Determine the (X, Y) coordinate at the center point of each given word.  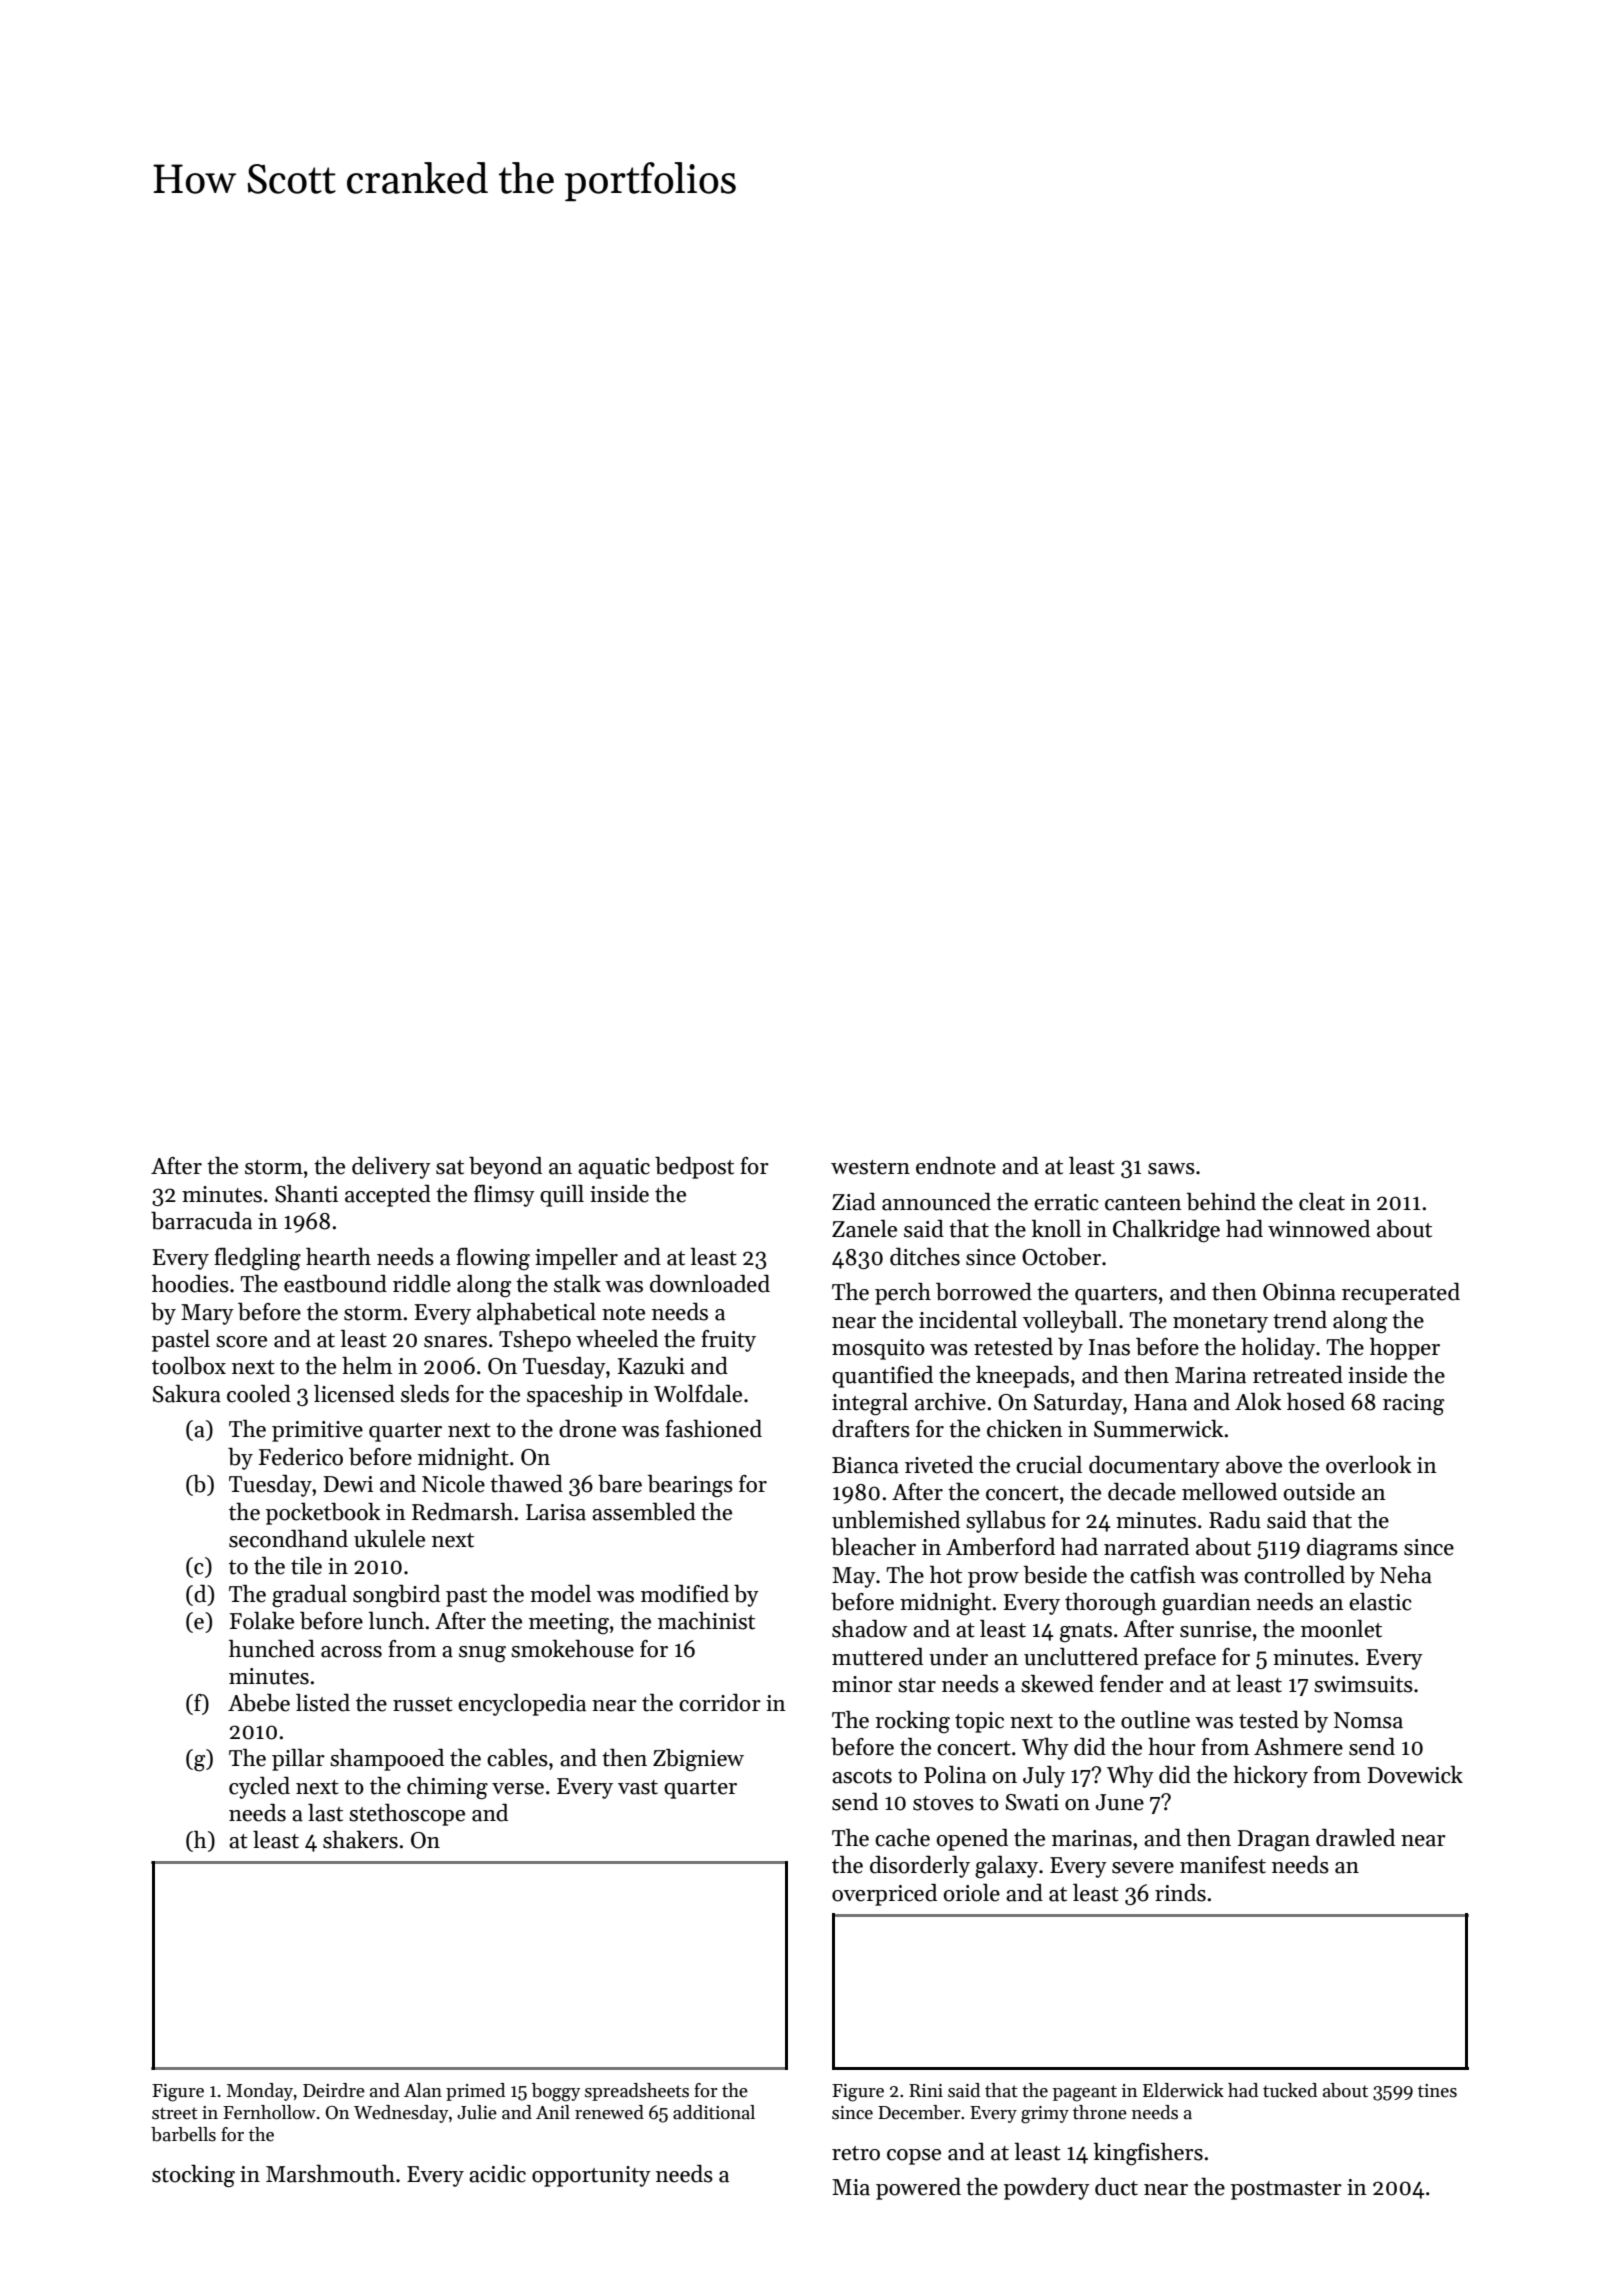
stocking (193, 2176)
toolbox (189, 1366)
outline (1155, 1720)
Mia (851, 2187)
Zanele (864, 1229)
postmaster (1286, 2190)
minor (862, 1684)
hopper (1405, 1349)
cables (517, 1758)
